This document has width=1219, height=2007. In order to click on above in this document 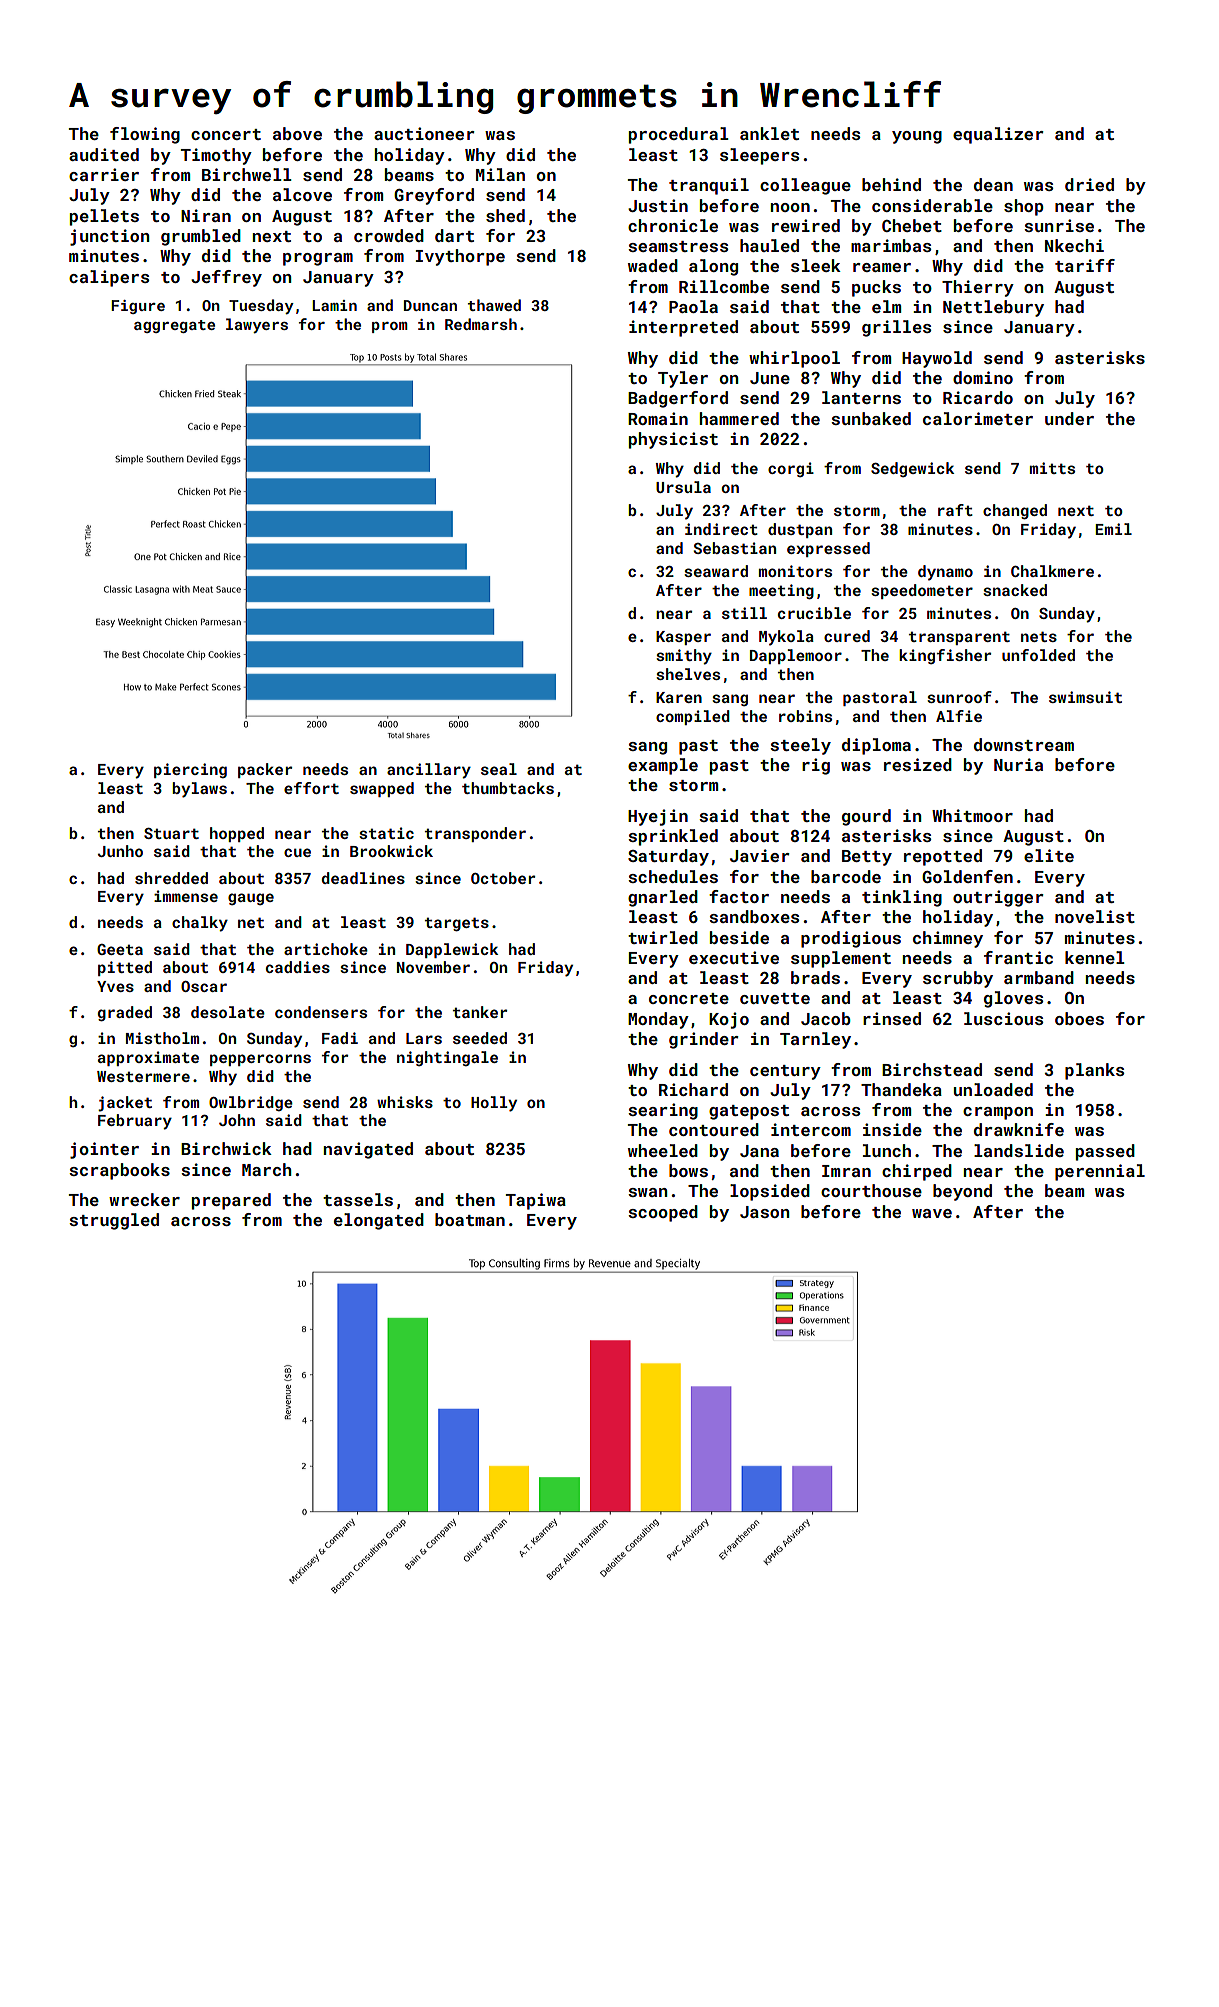, I will do `click(297, 133)`.
